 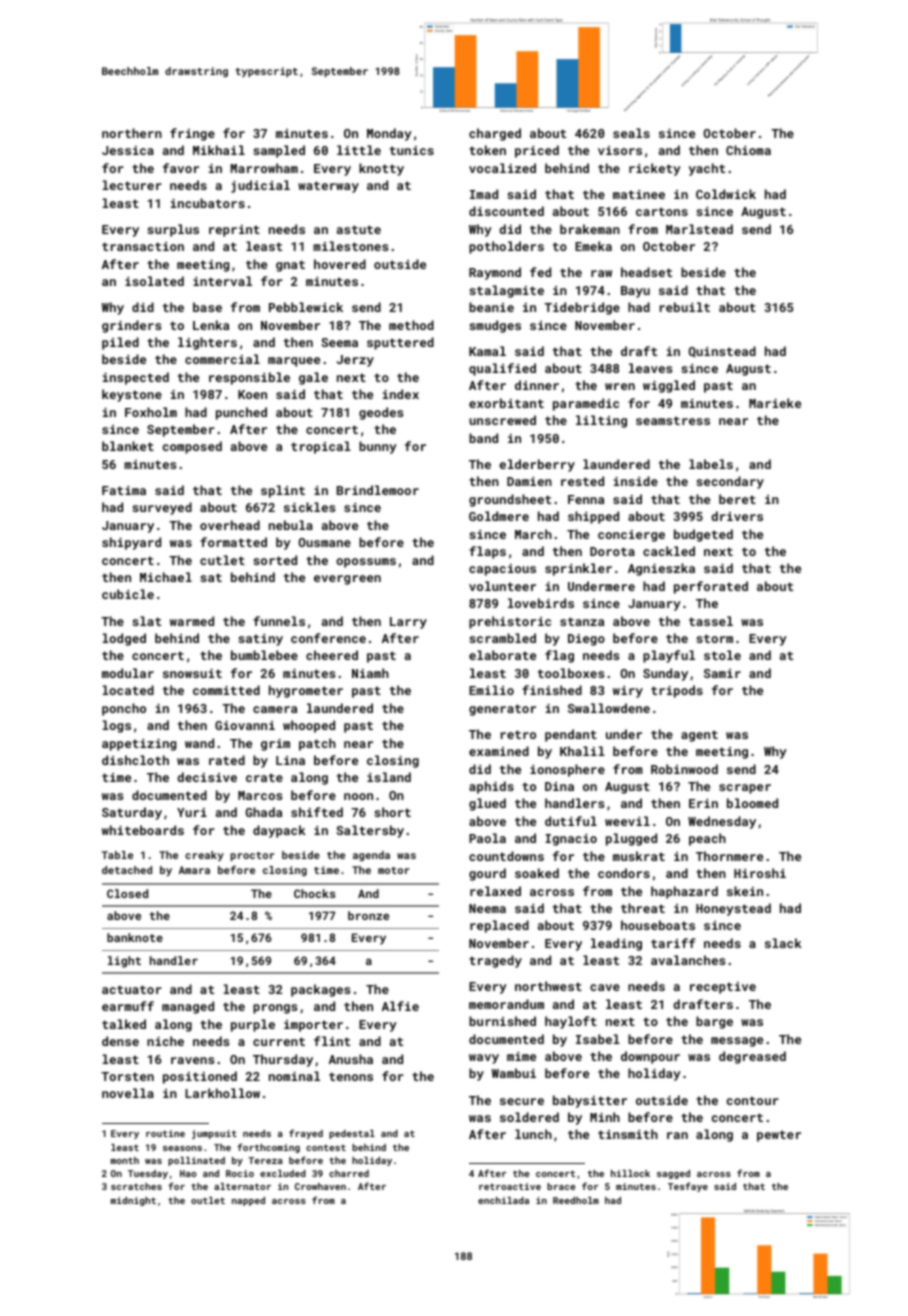 What do you see at coordinates (673, 420) in the screenshot?
I see `seamstress` at bounding box center [673, 420].
